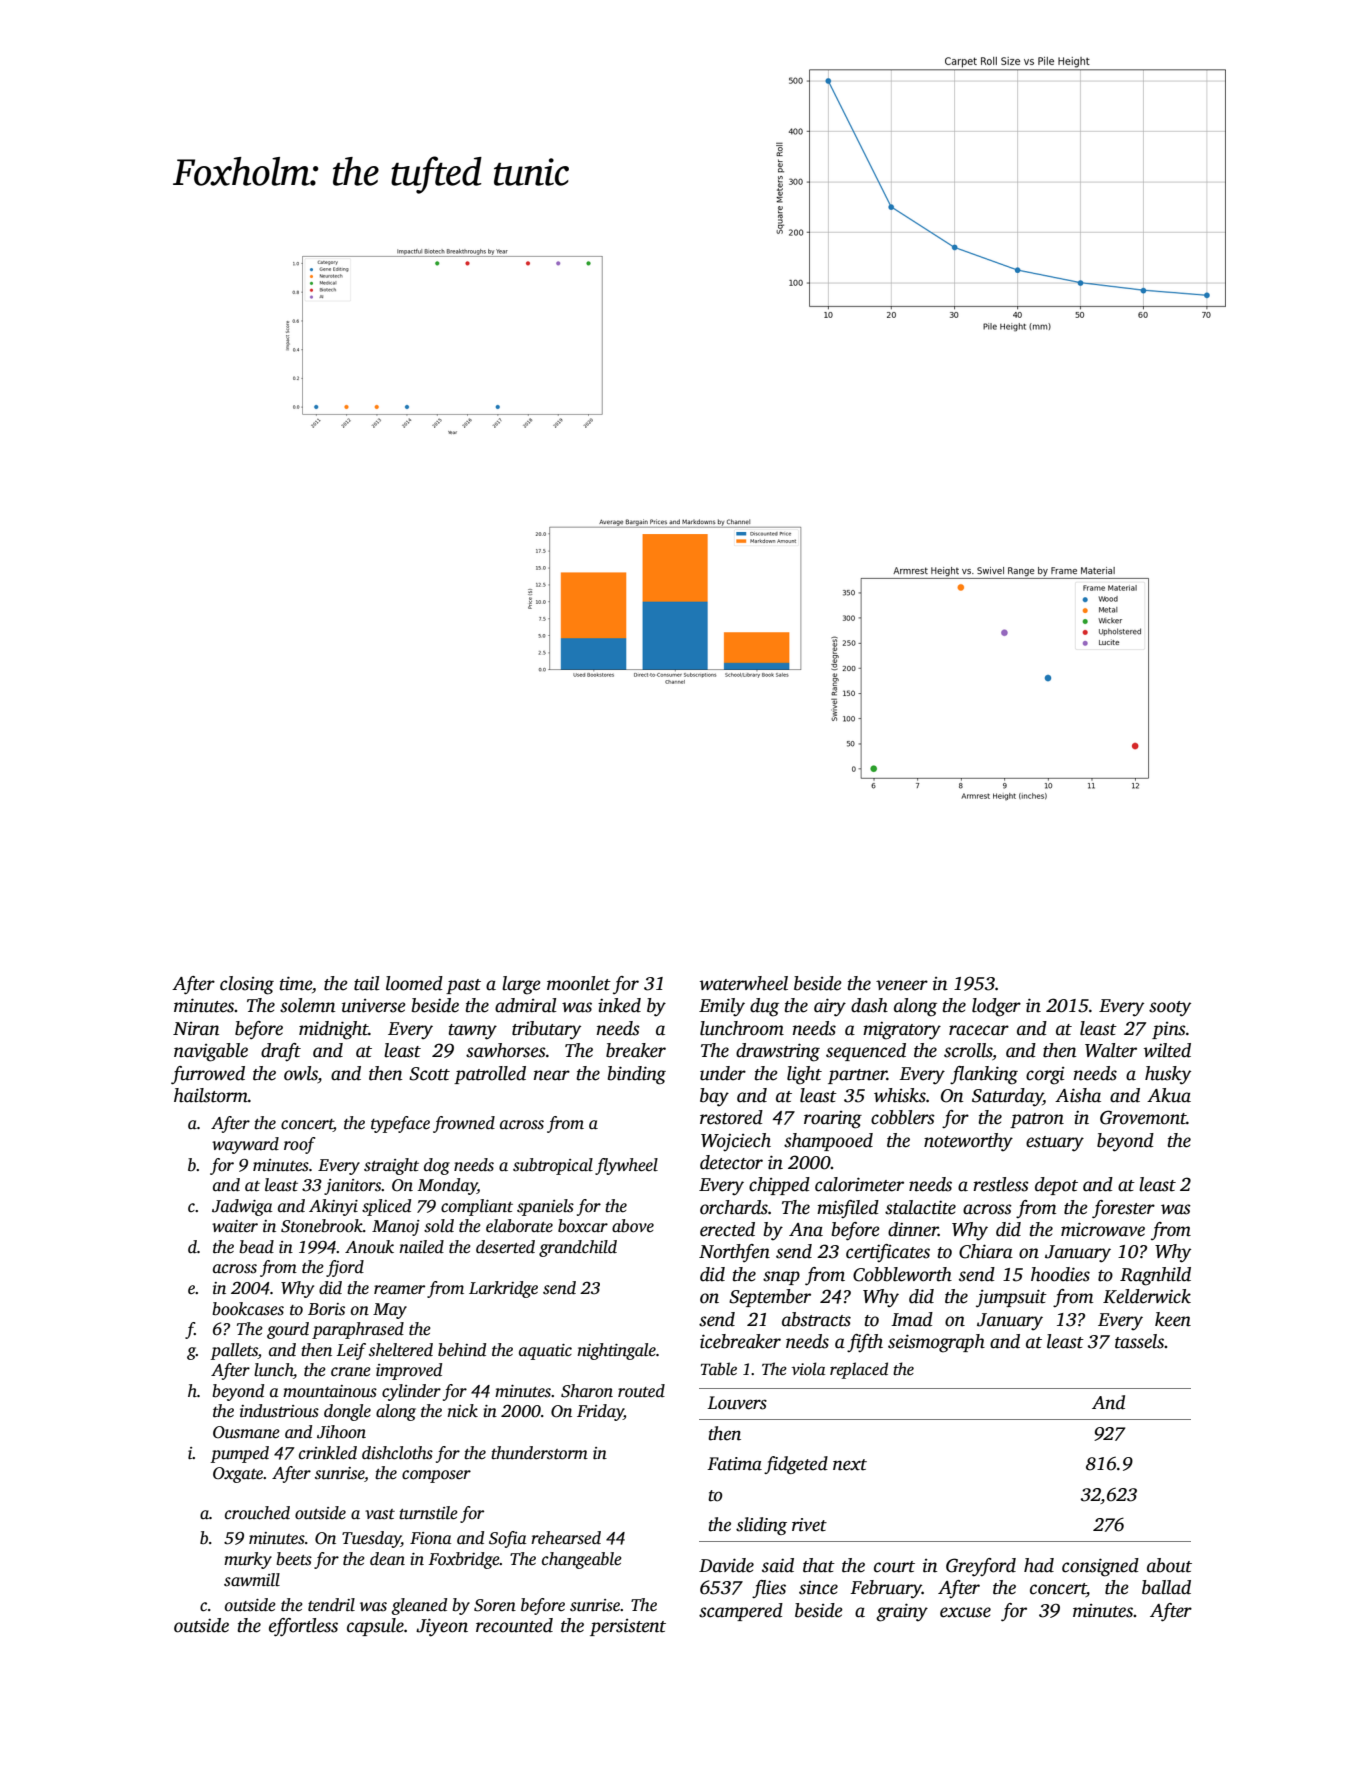 Image resolution: width=1365 pixels, height=1766 pixels. I want to click on Ousmane, so click(246, 1432).
